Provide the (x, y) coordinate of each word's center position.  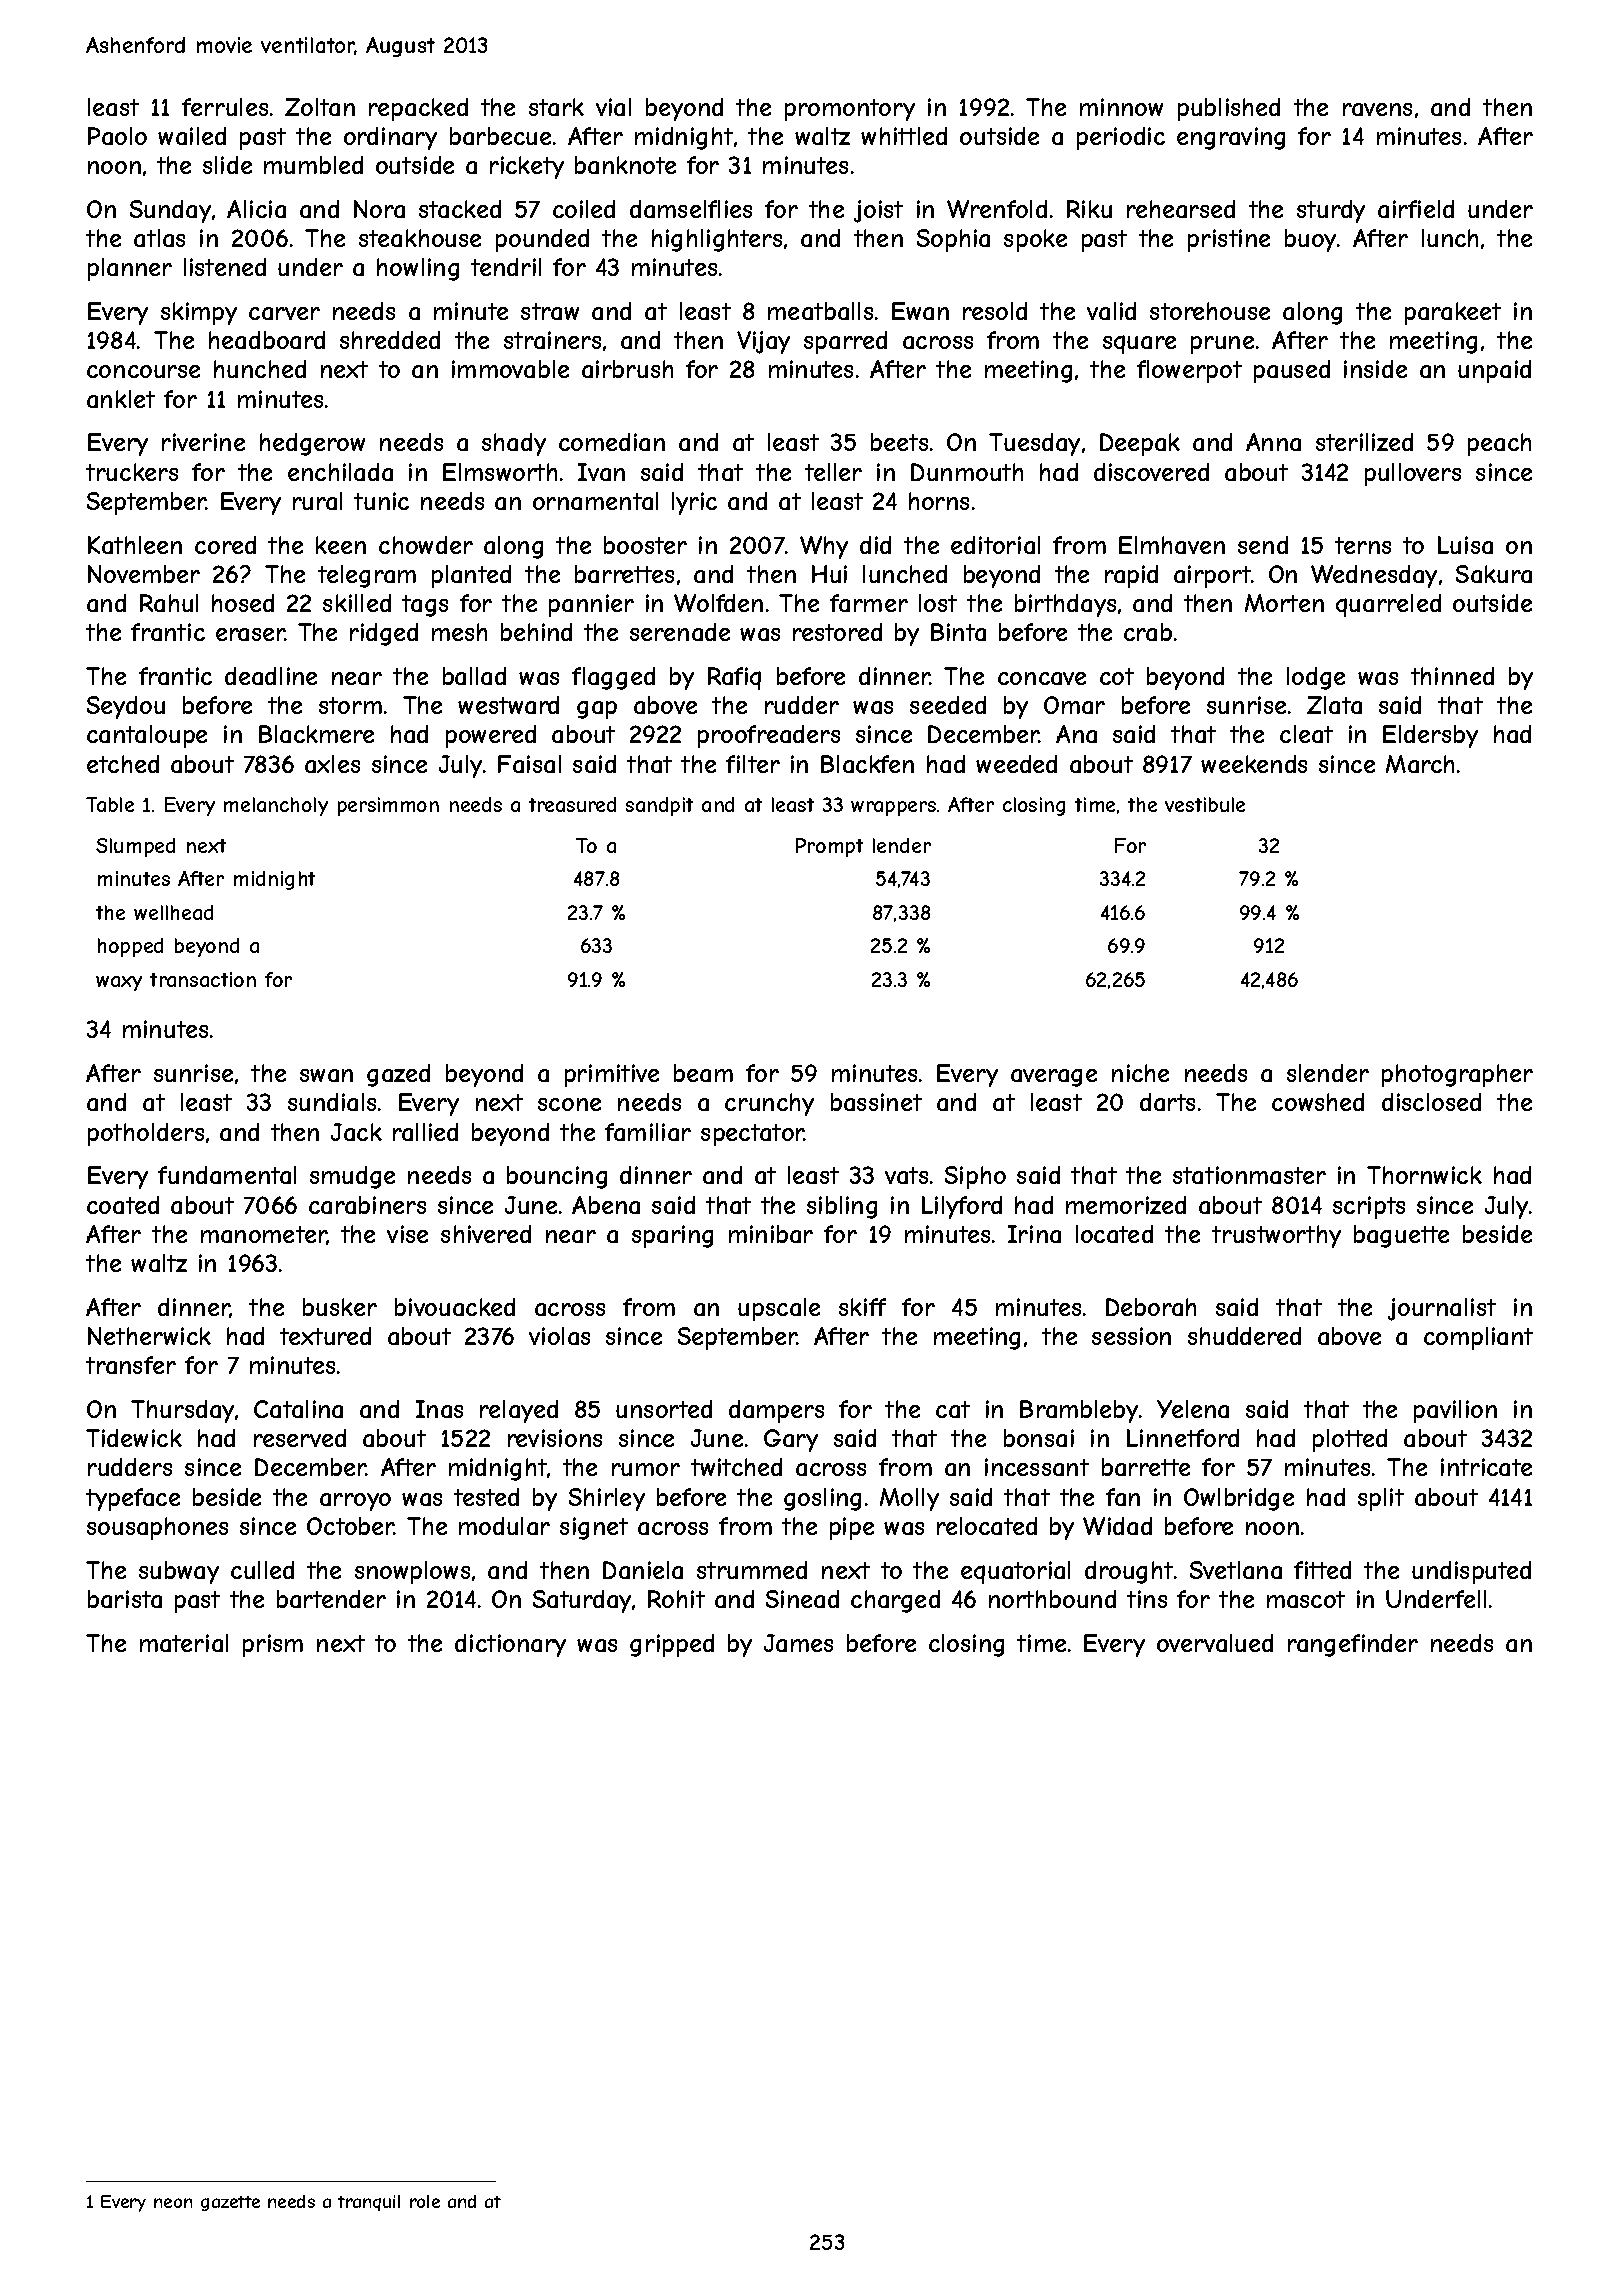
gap (597, 710)
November (144, 574)
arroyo (355, 1502)
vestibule (1205, 804)
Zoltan (320, 107)
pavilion (1455, 1411)
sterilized (1364, 442)
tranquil (369, 2203)
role (425, 2201)
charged (895, 1601)
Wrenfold (997, 209)
